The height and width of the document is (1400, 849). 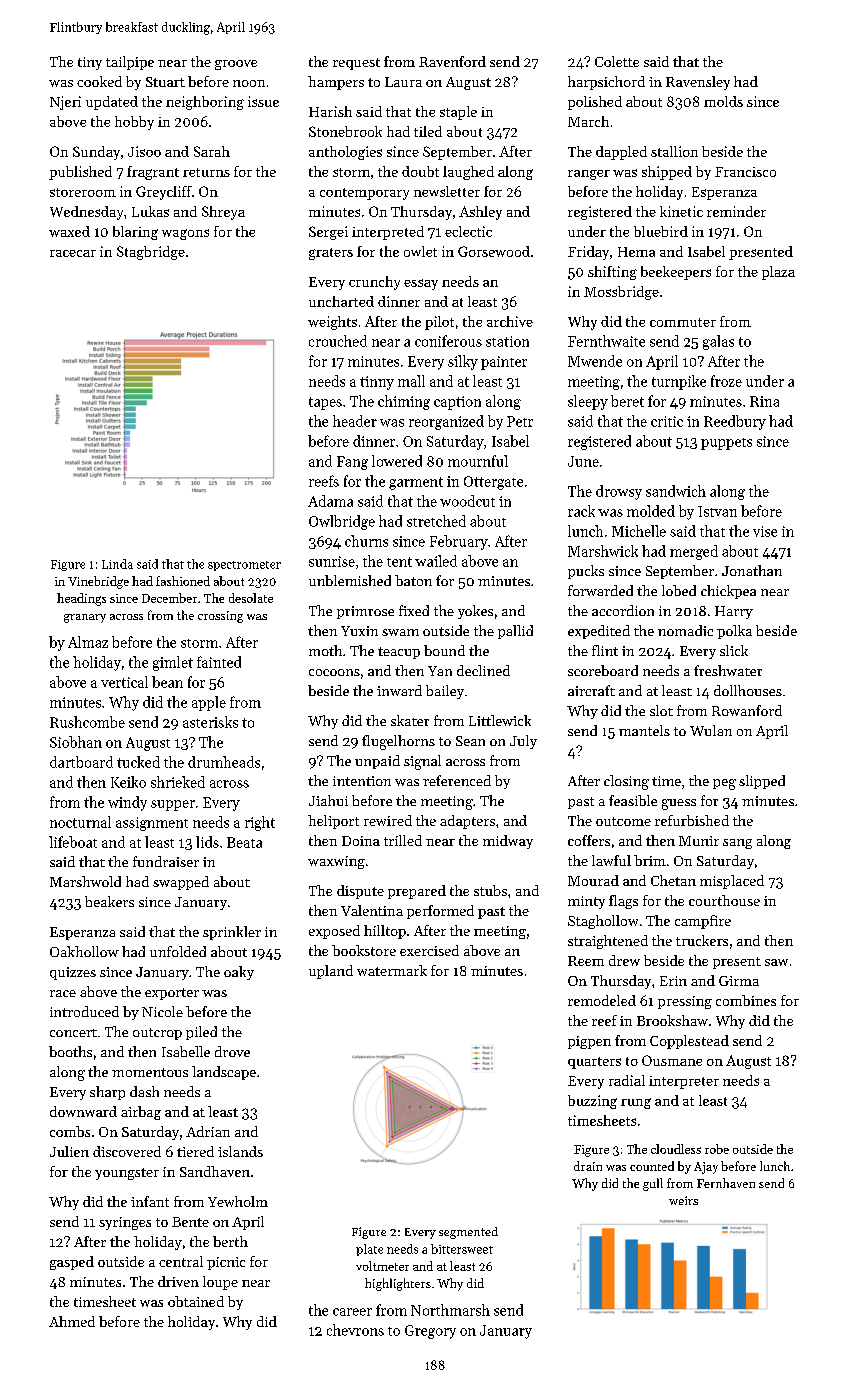 I want to click on outcrop, so click(x=157, y=1034).
